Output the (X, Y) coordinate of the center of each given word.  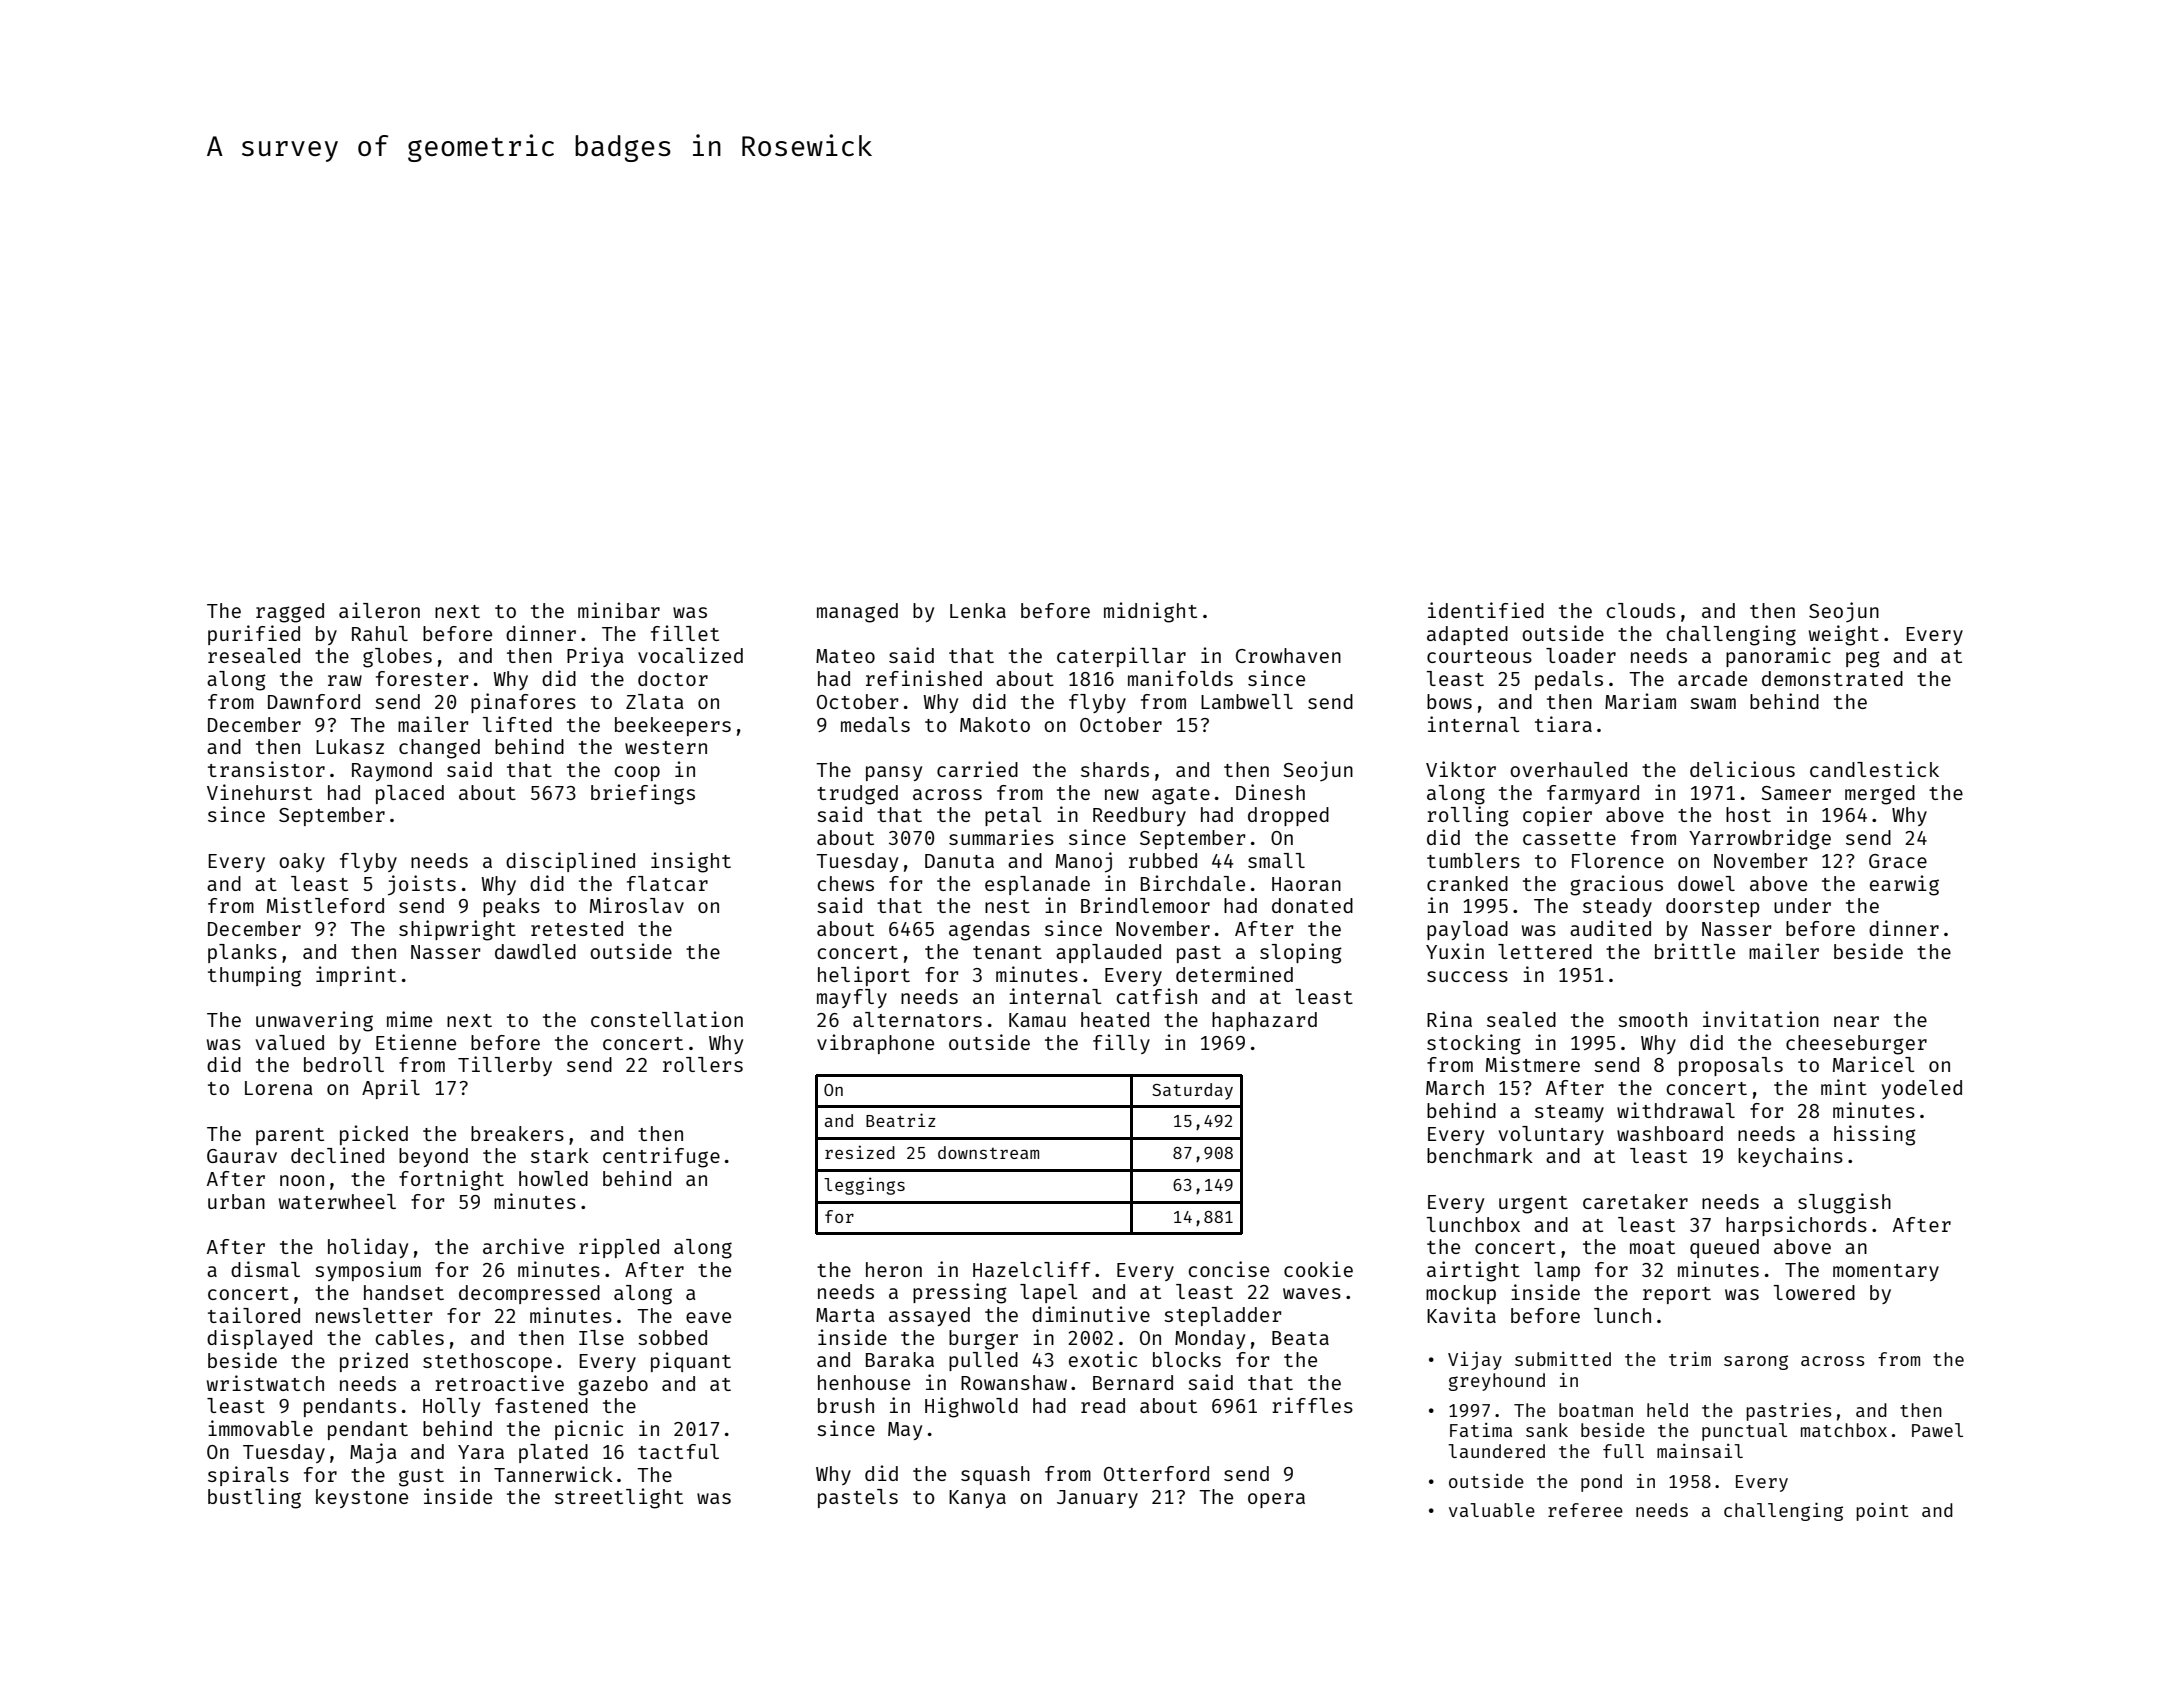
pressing (960, 1293)
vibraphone (875, 1044)
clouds (1640, 610)
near (1856, 1021)
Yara (481, 1452)
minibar (619, 610)
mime (409, 1019)
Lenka (978, 610)
